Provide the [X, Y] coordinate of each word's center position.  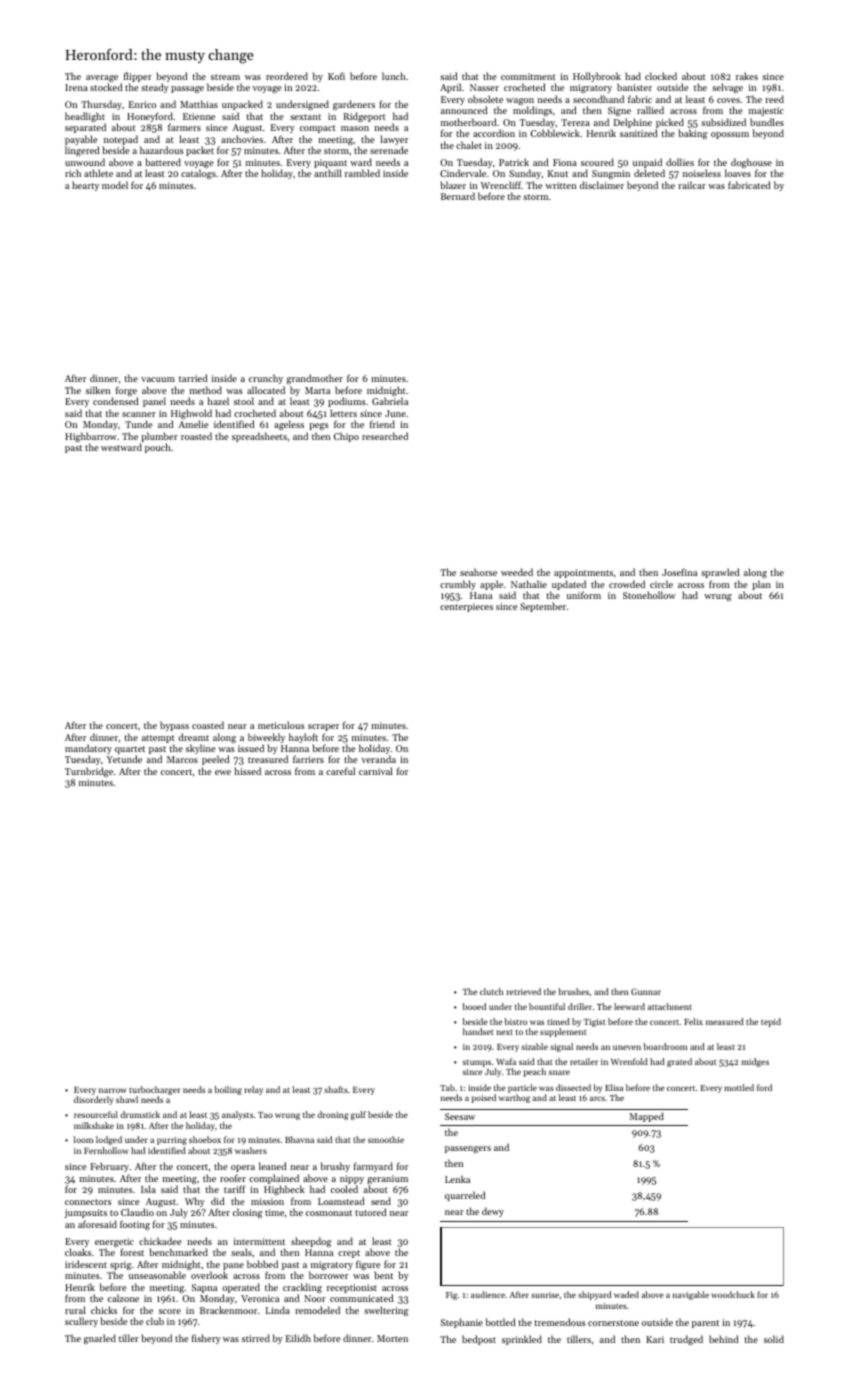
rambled [362, 173]
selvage [727, 88]
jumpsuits [85, 1213]
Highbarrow [91, 437]
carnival [376, 771]
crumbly [458, 585]
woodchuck [733, 1294]
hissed [248, 771]
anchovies [242, 139]
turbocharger [155, 1090]
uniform [584, 595]
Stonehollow [649, 595]
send [381, 1201]
